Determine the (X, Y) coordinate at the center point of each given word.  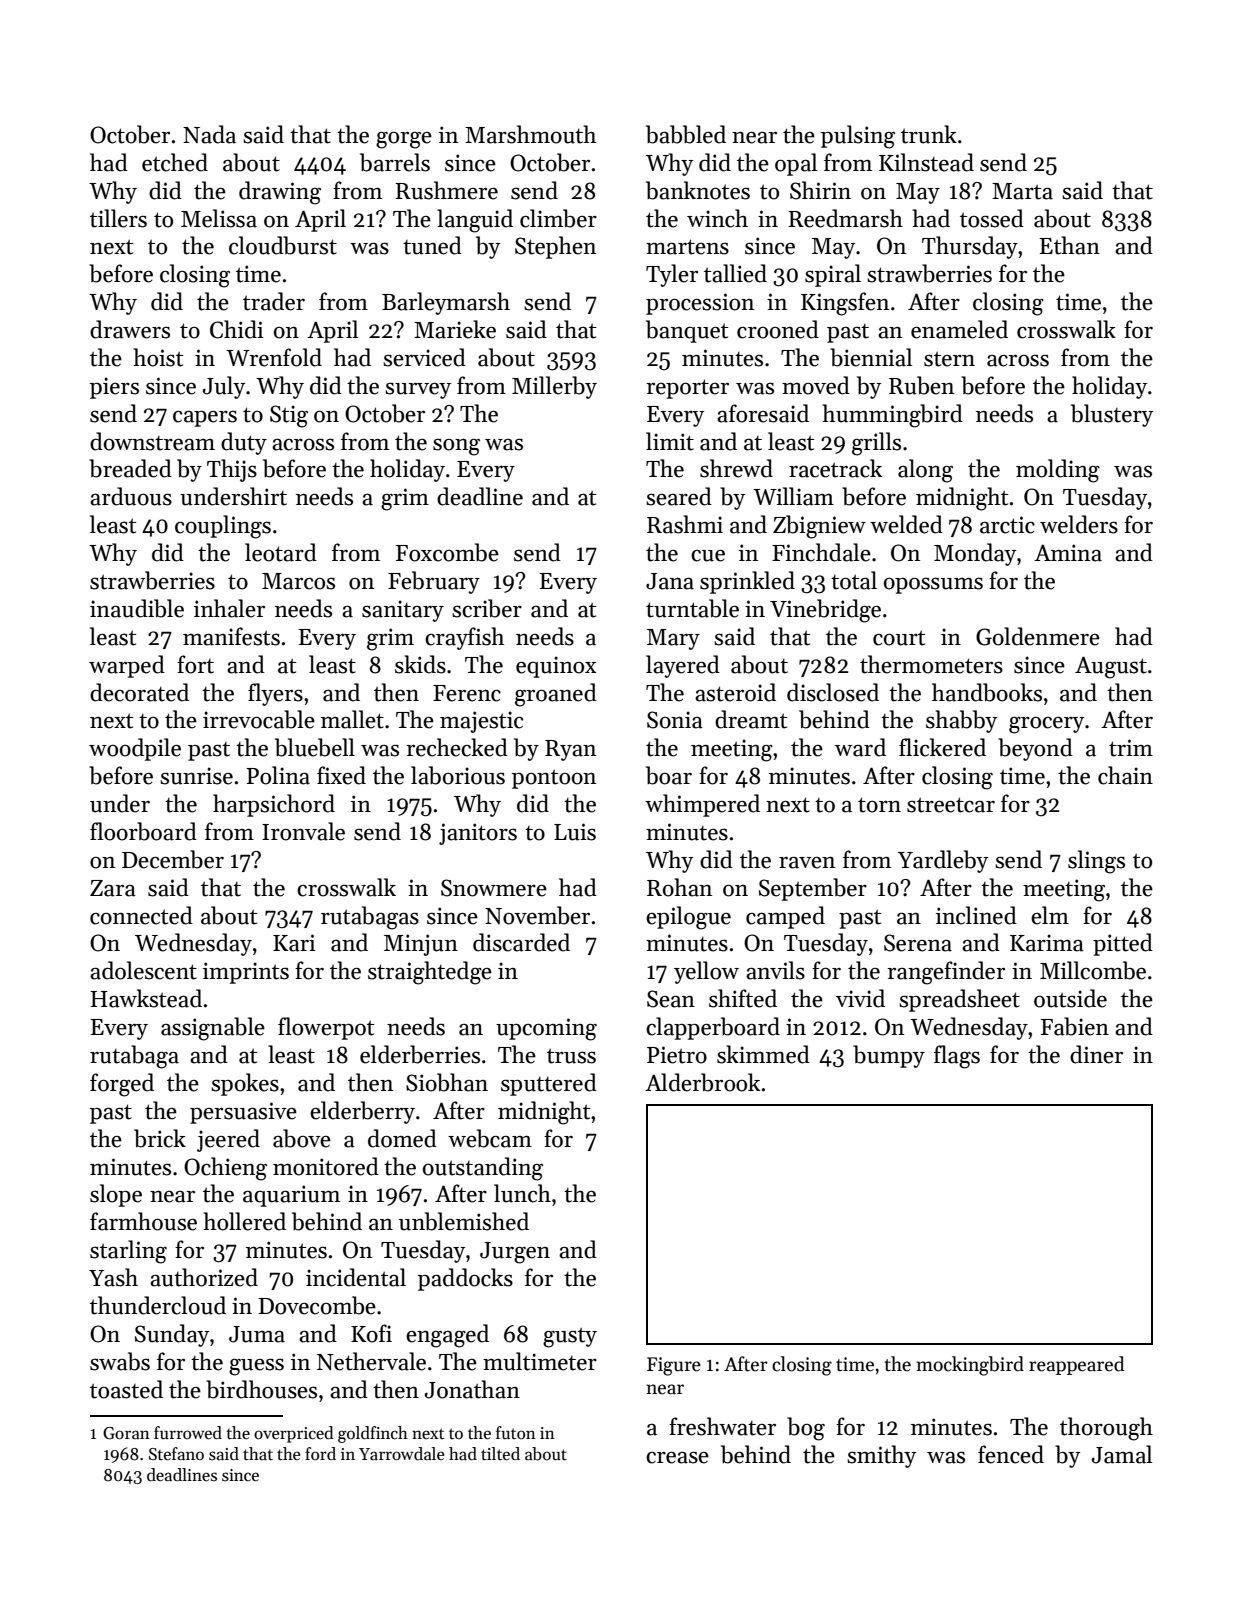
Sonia (675, 720)
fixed (341, 775)
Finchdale (821, 552)
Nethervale (371, 1361)
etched (175, 162)
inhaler (229, 608)
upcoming (546, 1029)
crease (677, 1457)
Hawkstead (146, 998)
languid (475, 221)
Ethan (1070, 245)
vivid (860, 998)
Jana (670, 581)
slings (1096, 862)
